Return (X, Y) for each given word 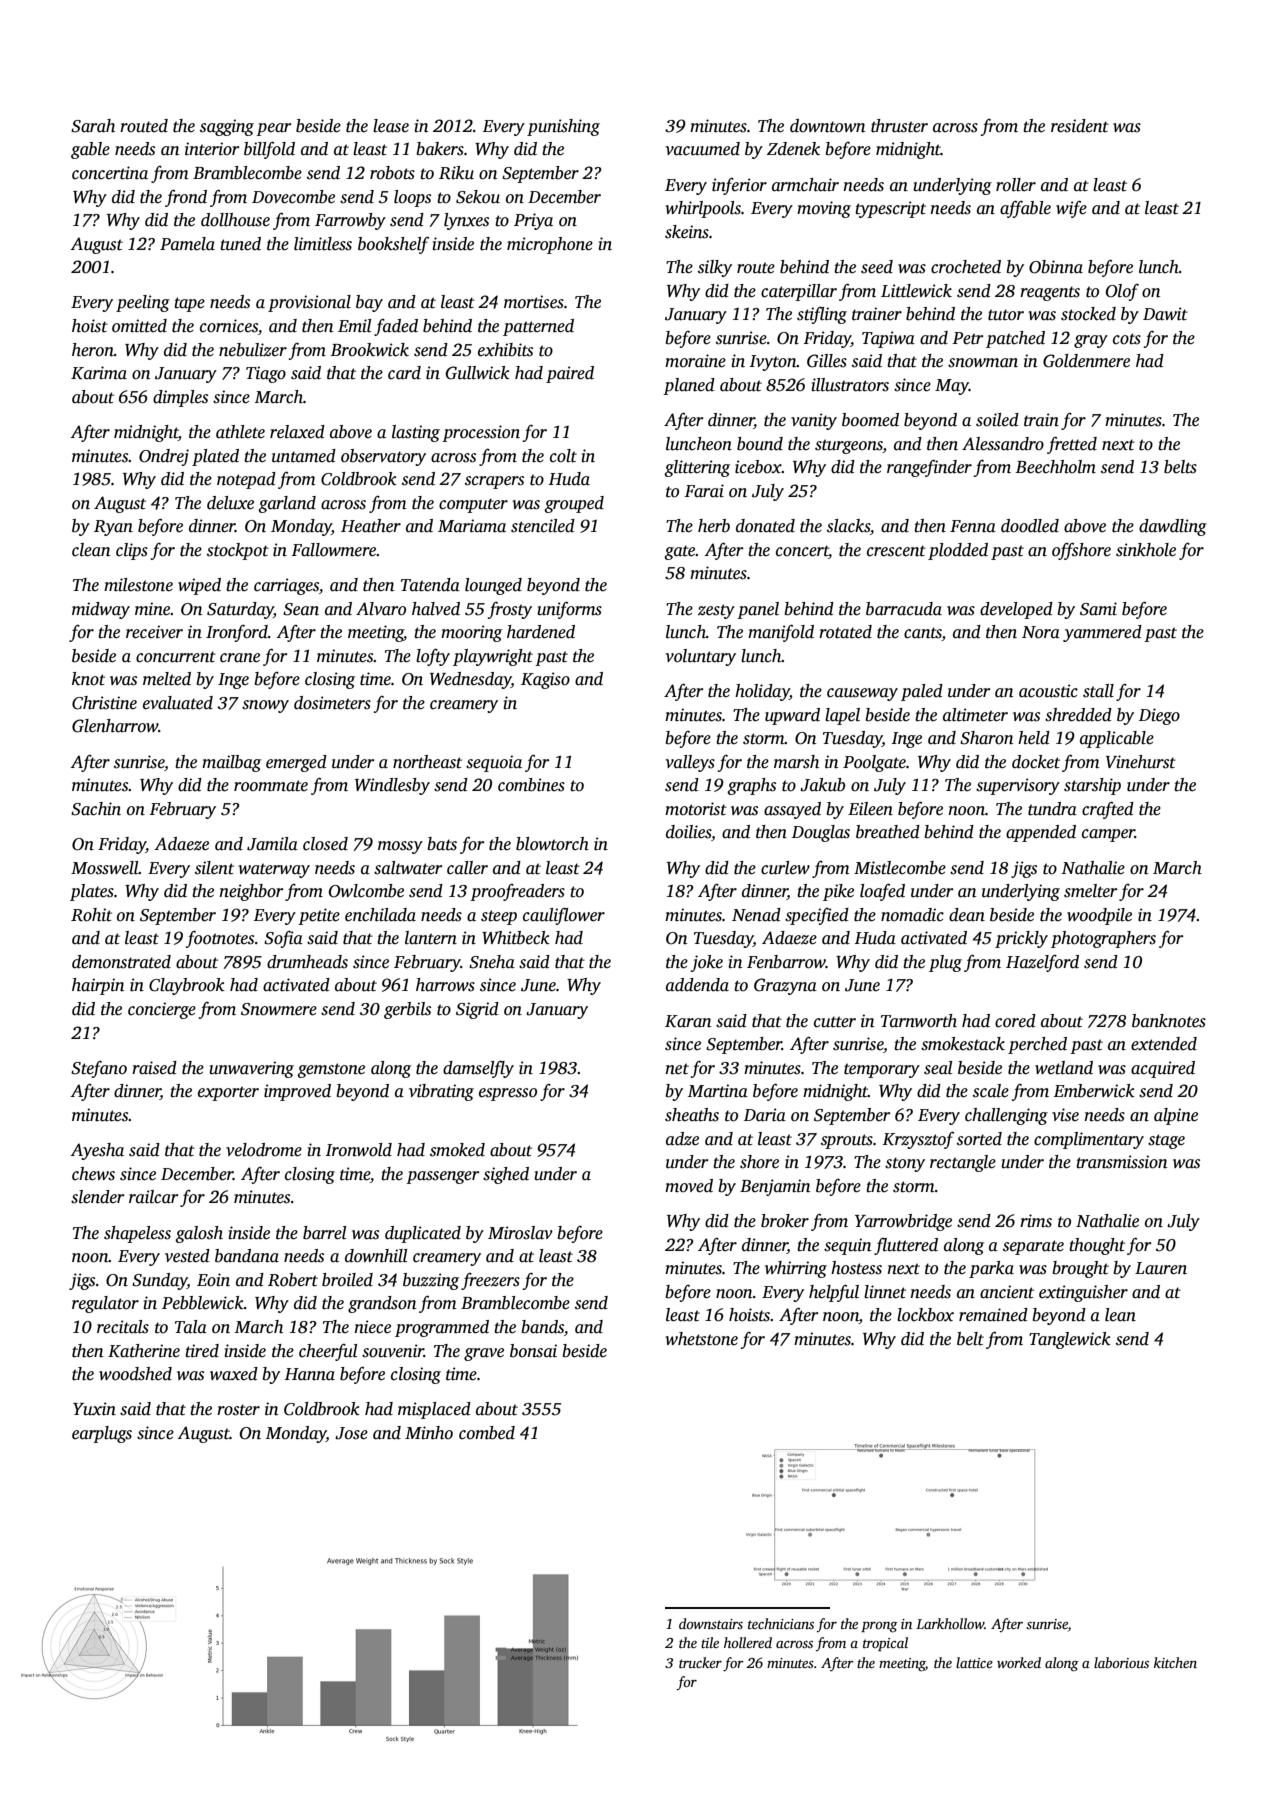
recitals (123, 1327)
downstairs (711, 1623)
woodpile (1099, 916)
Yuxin (94, 1409)
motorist (696, 809)
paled (922, 692)
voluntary (700, 657)
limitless (323, 244)
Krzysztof (918, 1140)
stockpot (238, 551)
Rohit (91, 915)
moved (689, 1186)
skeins (687, 232)
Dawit (1165, 314)
